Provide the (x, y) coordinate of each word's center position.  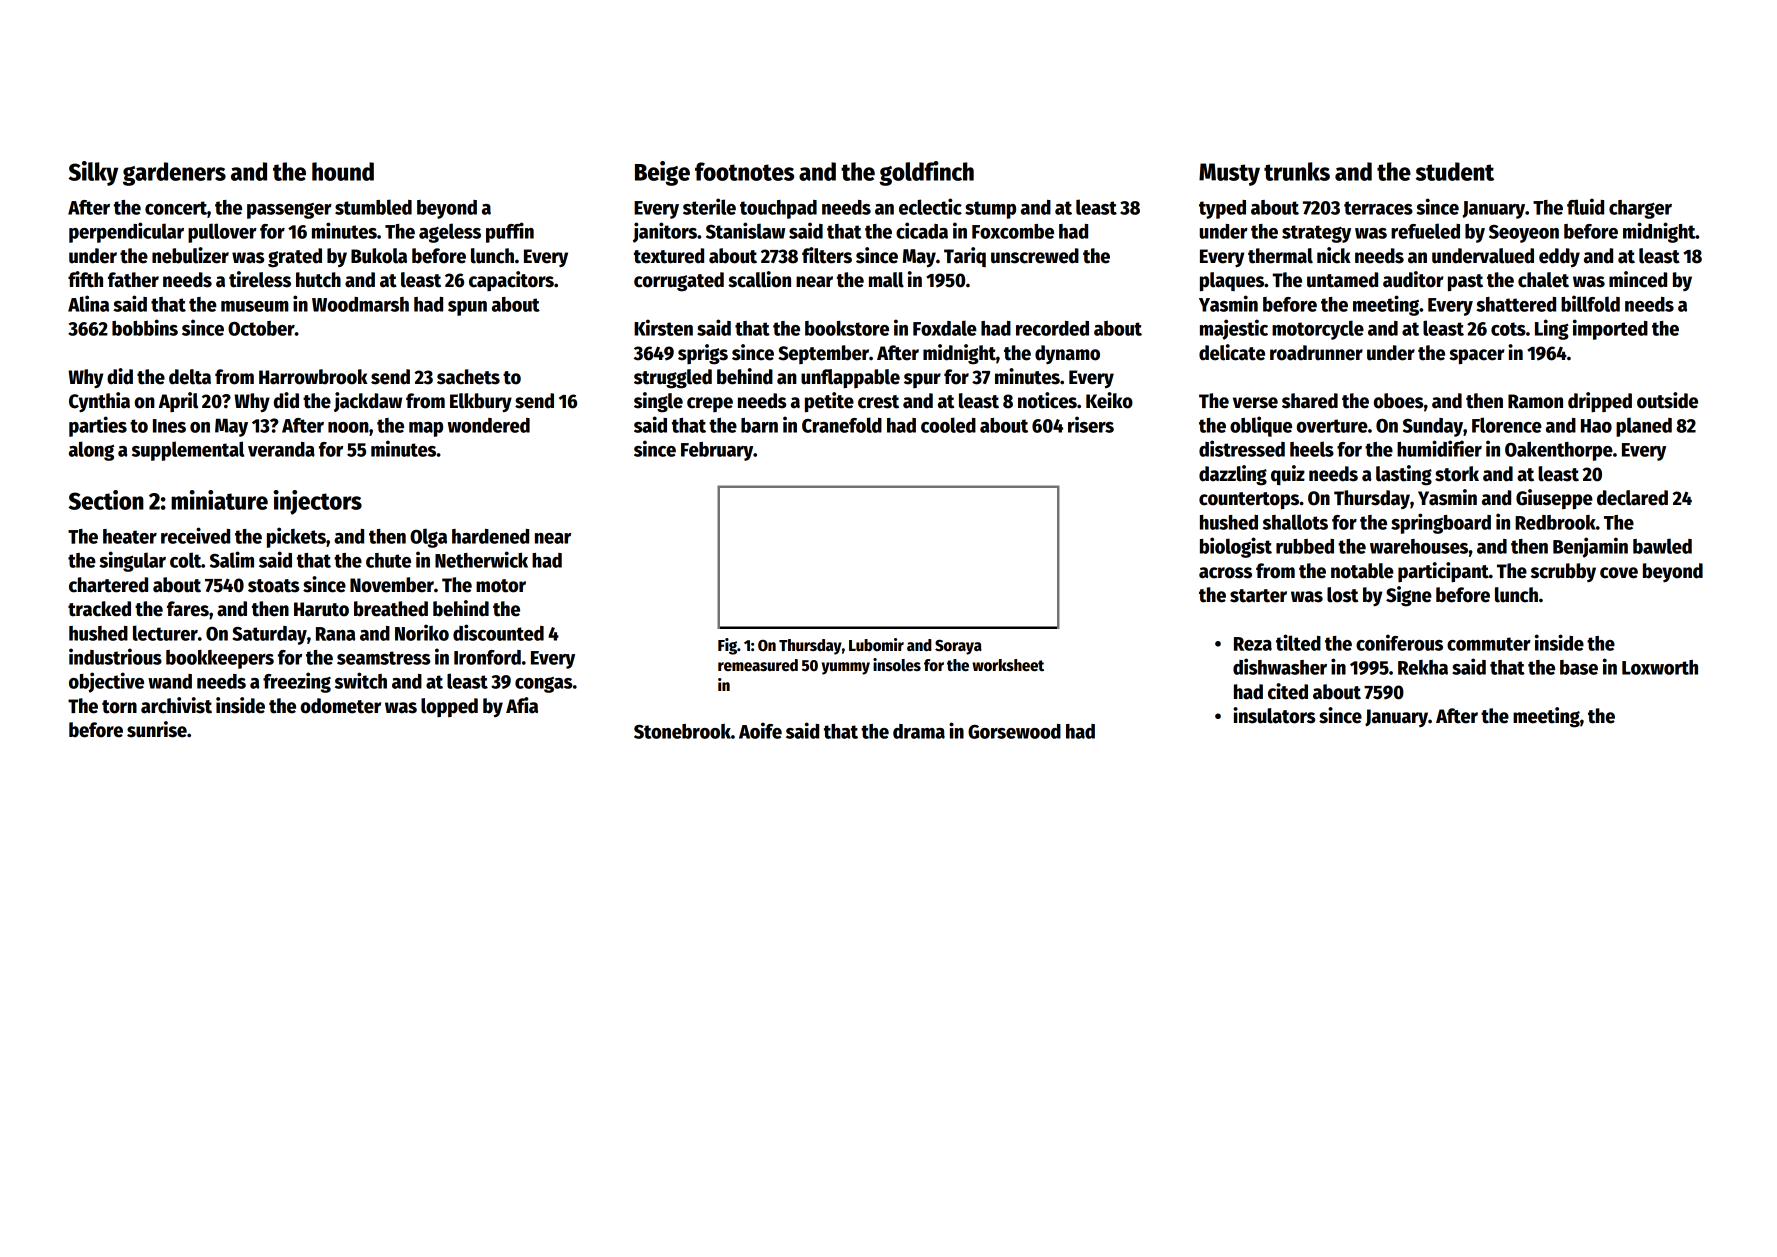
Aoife (760, 730)
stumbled (373, 207)
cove (1619, 573)
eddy (1559, 257)
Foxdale (945, 328)
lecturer (165, 633)
